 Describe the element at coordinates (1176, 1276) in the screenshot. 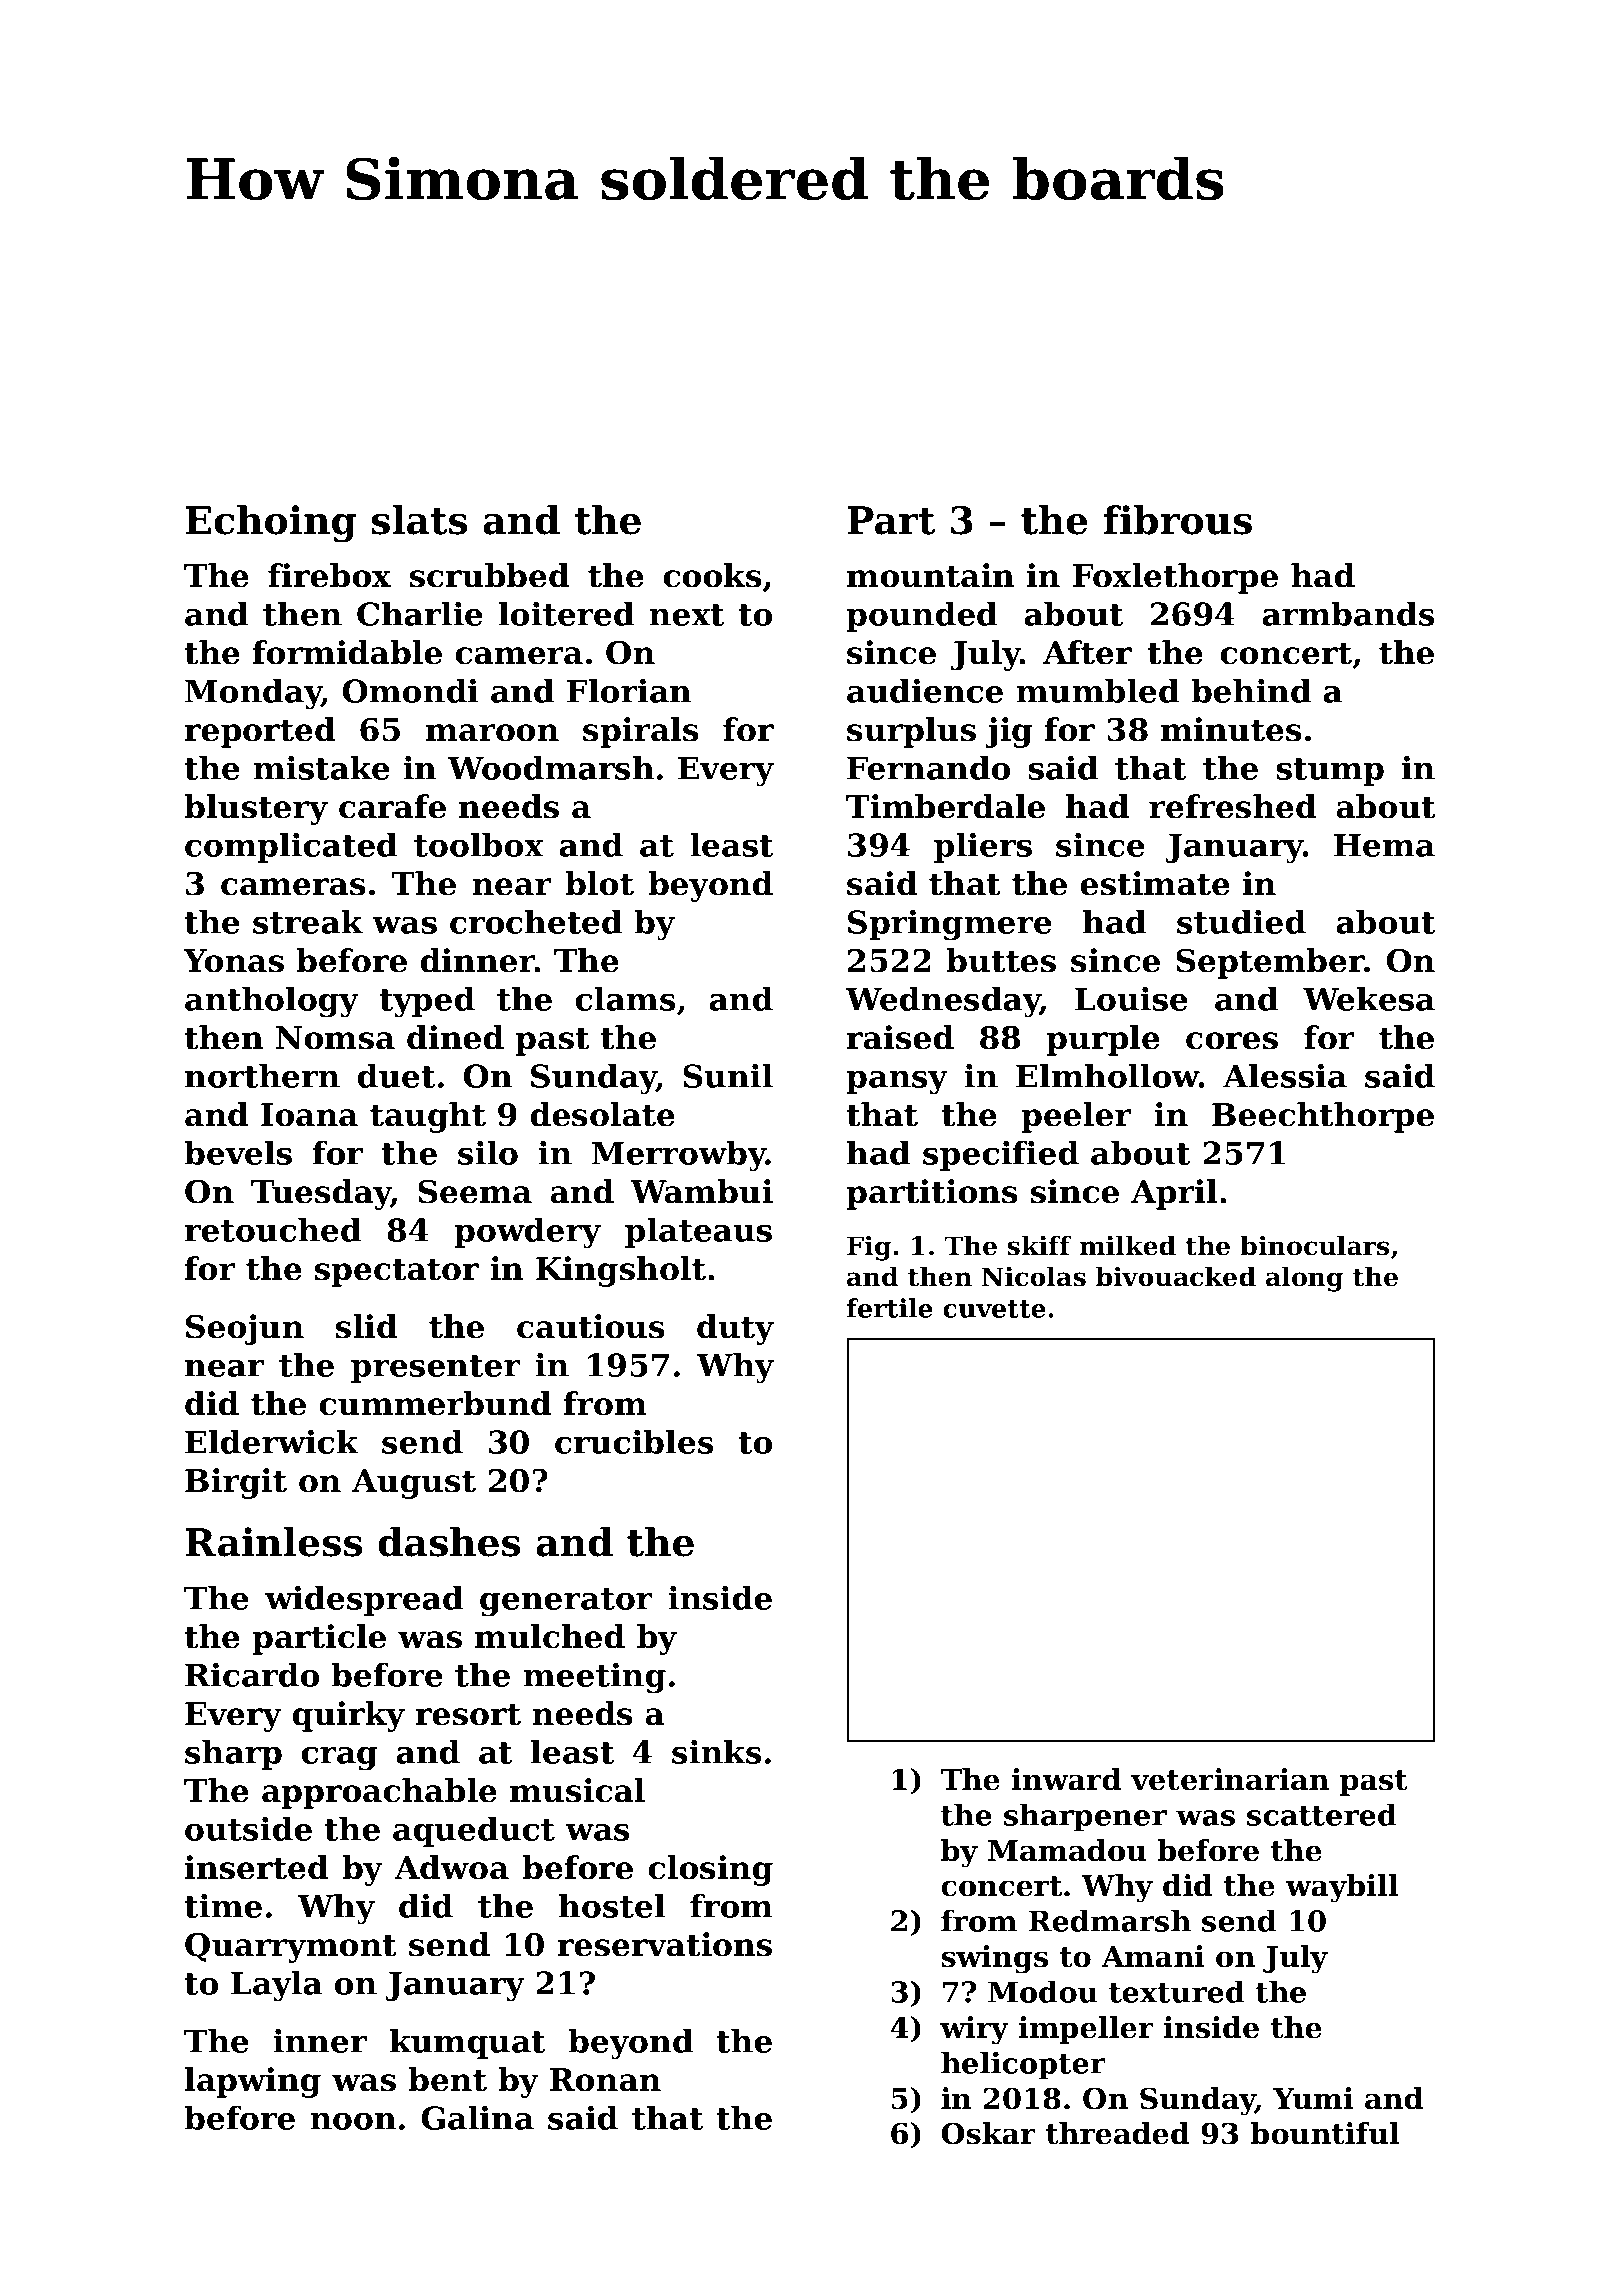

I see `bivouacked` at that location.
